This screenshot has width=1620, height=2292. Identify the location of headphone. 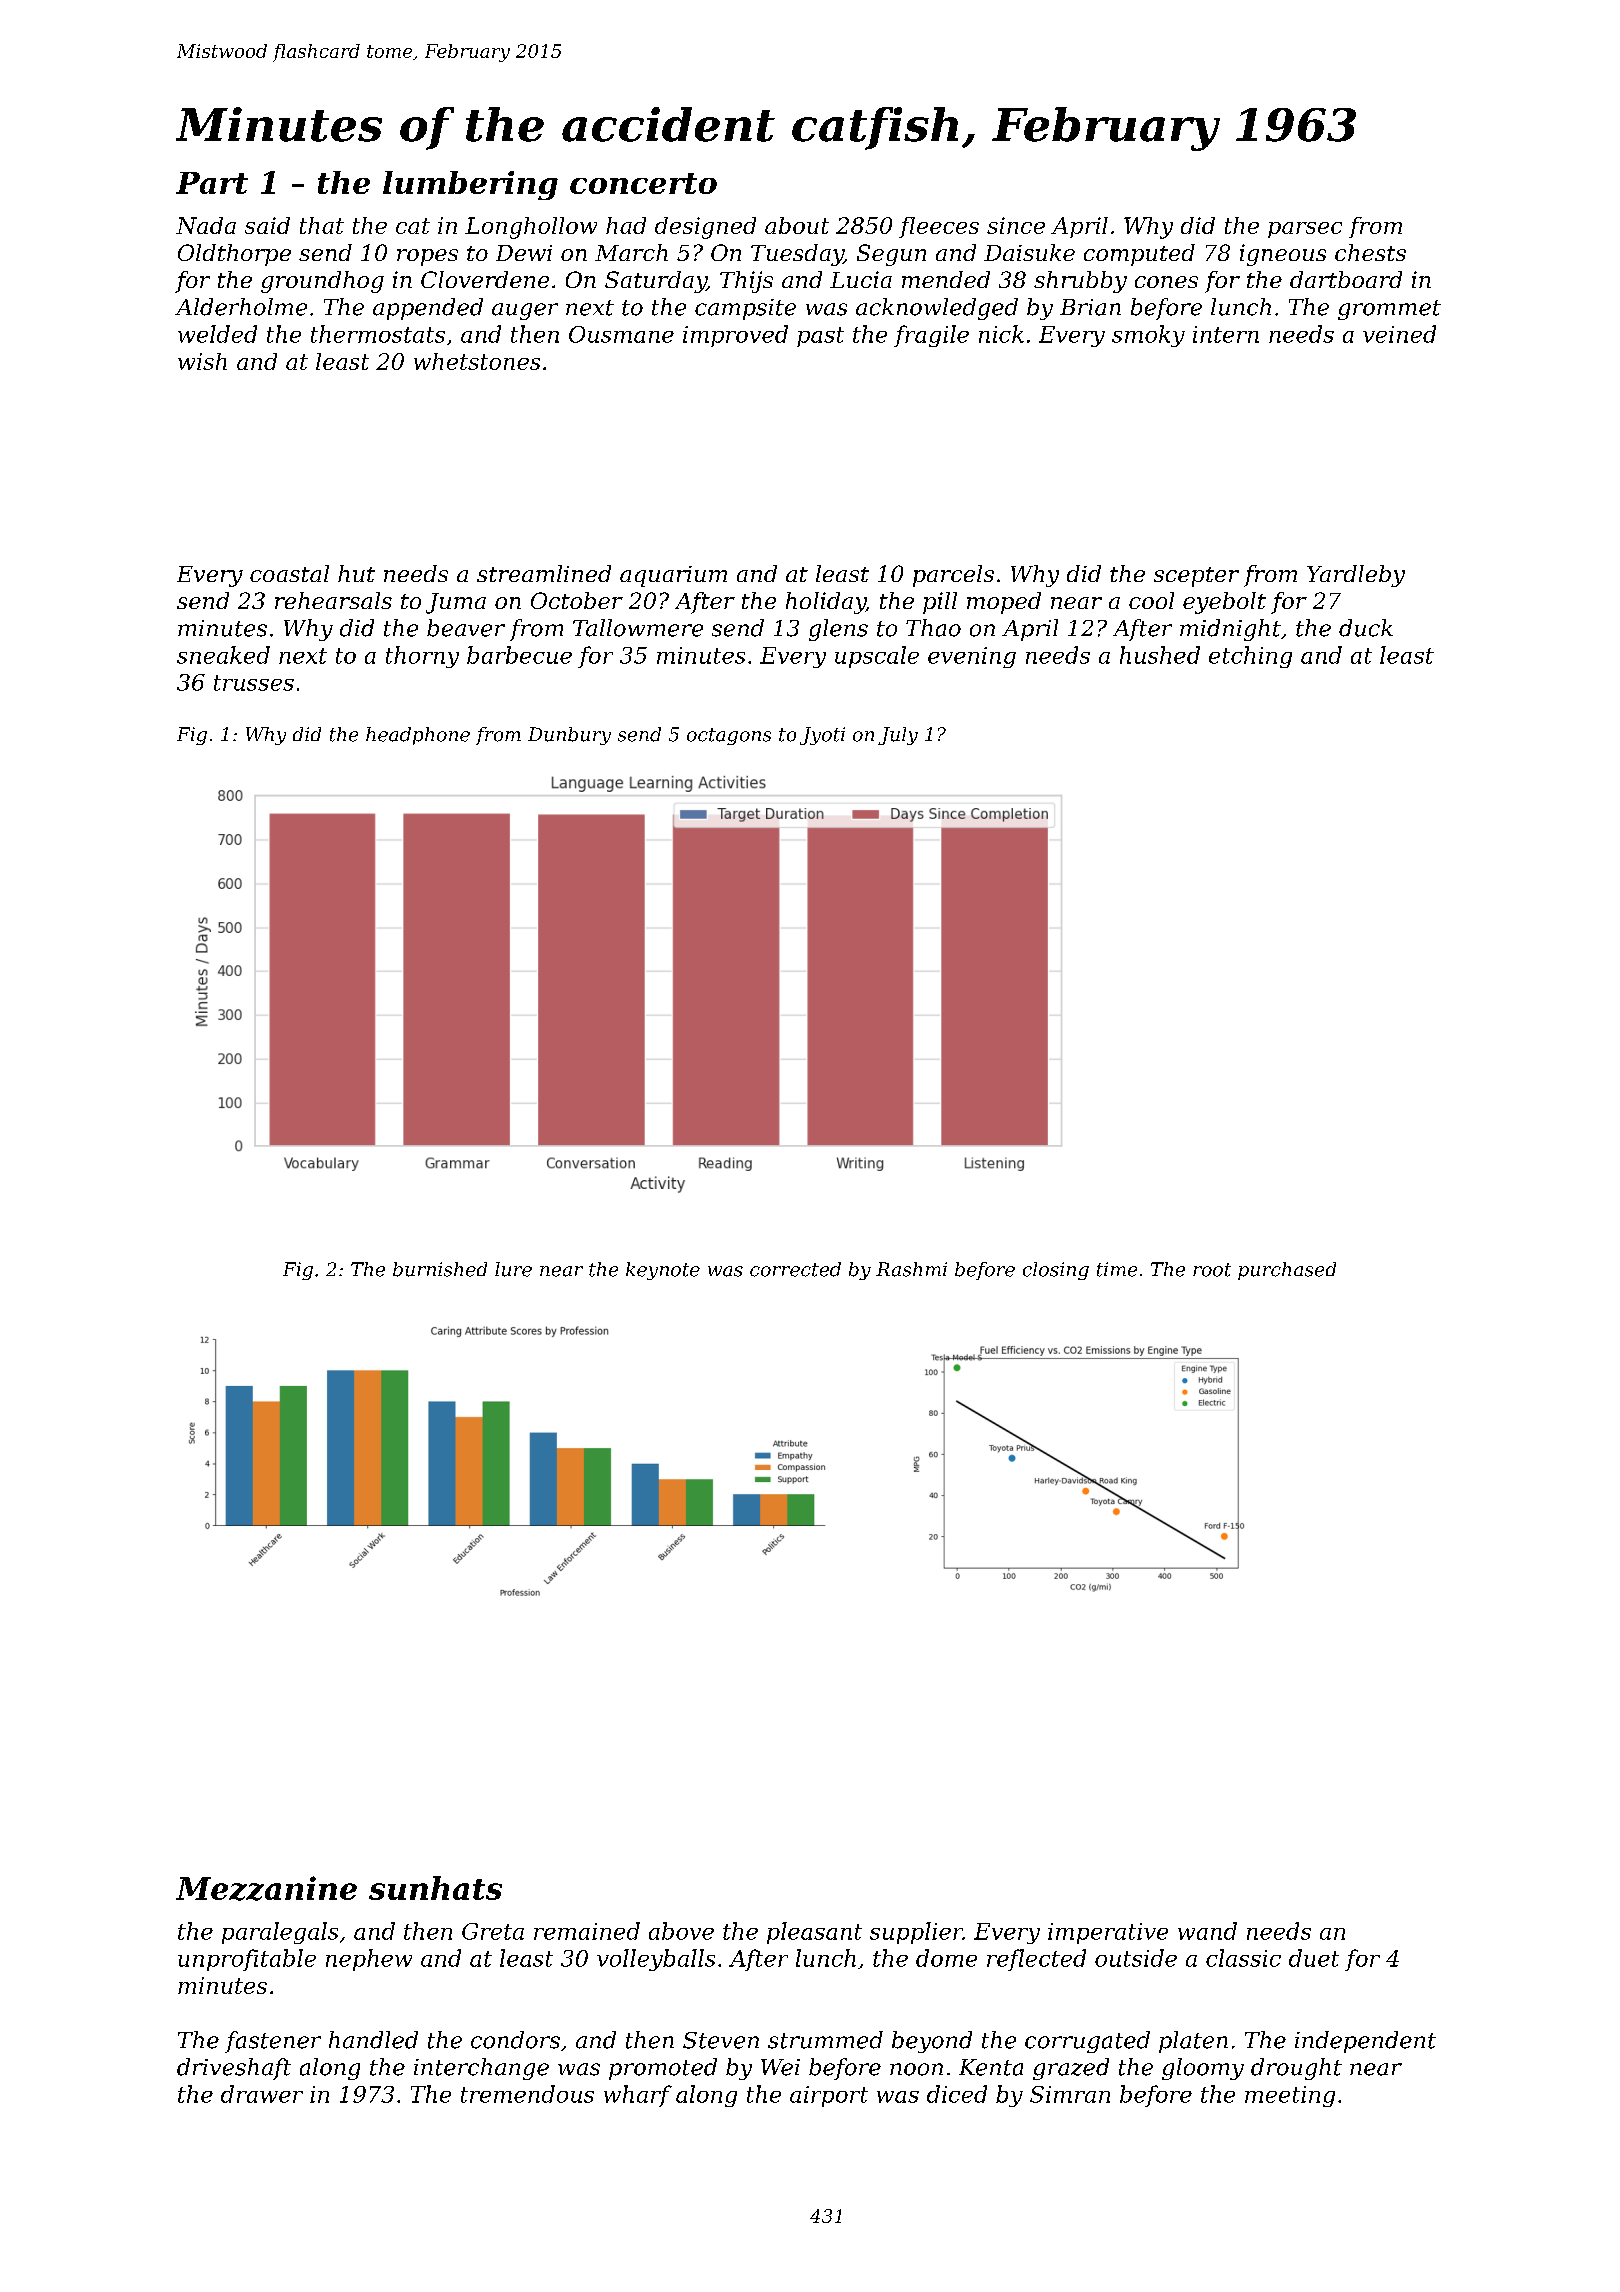
(418, 736).
